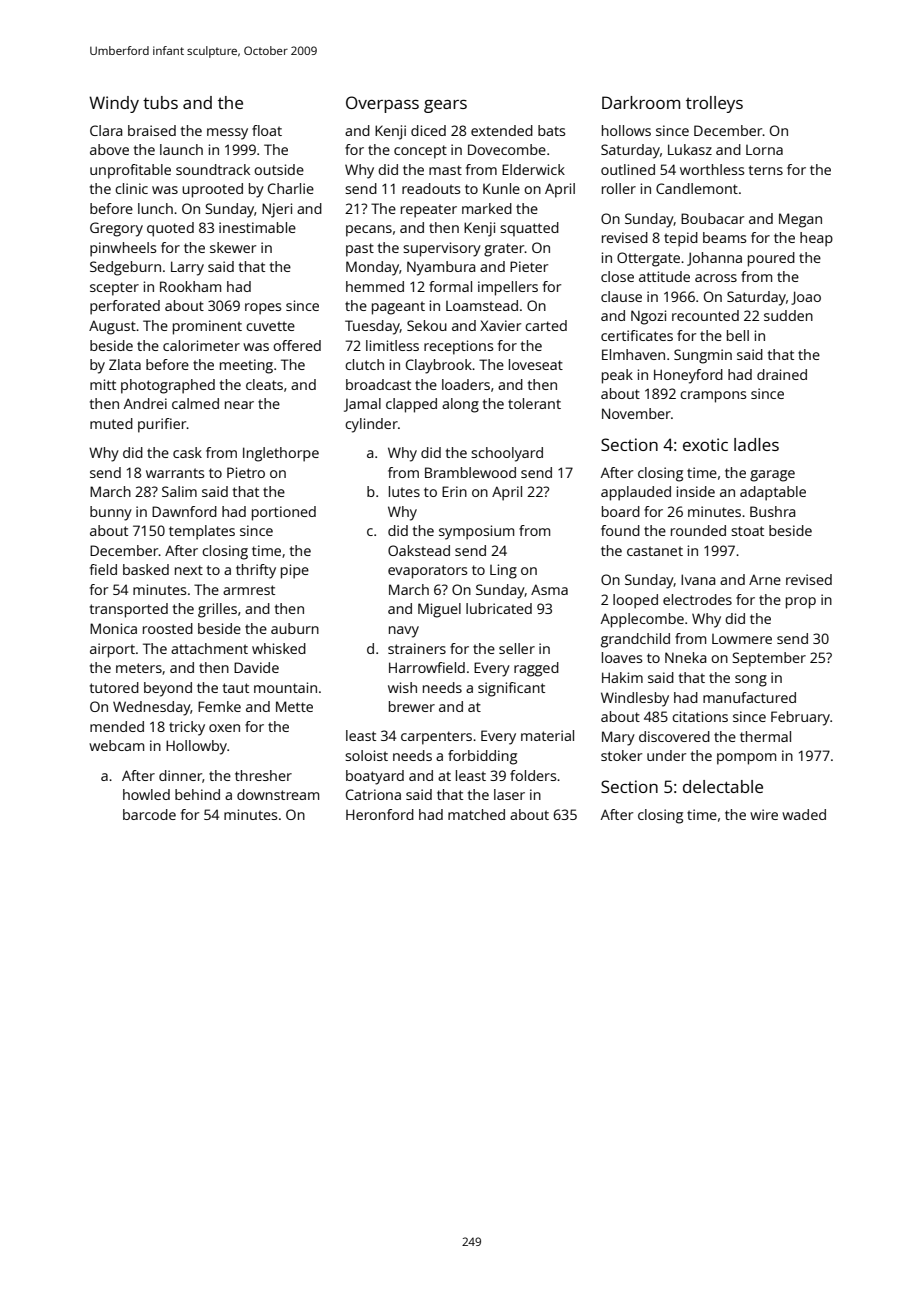  What do you see at coordinates (168, 628) in the screenshot?
I see `roosted` at bounding box center [168, 628].
